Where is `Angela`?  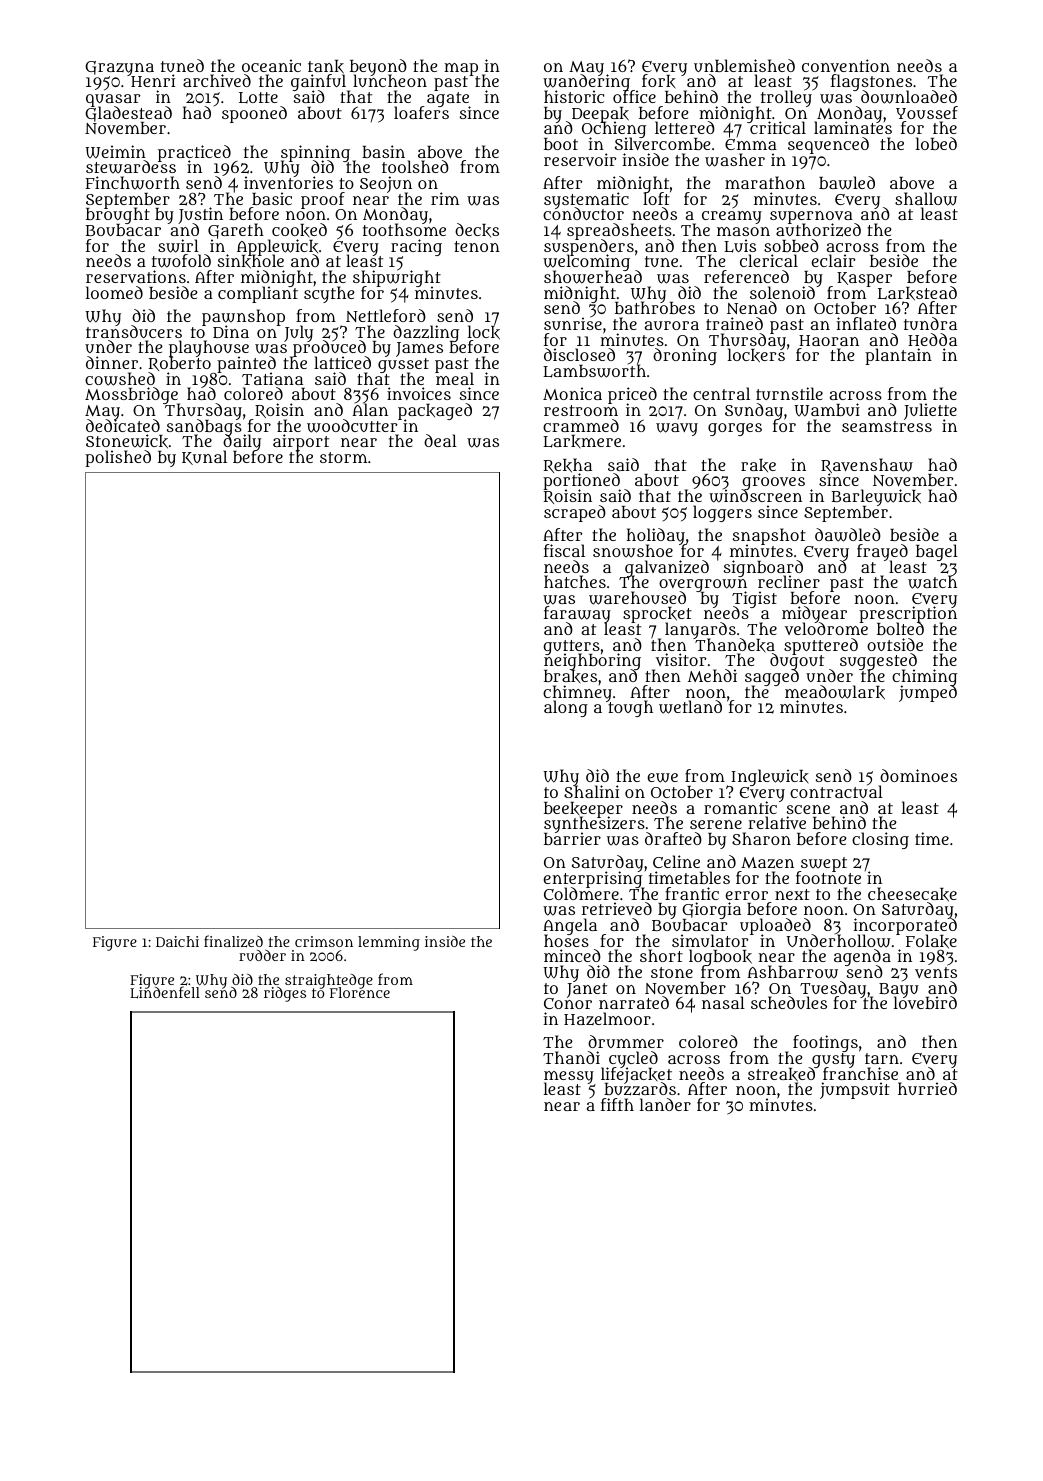
Angela is located at coordinates (570, 926).
